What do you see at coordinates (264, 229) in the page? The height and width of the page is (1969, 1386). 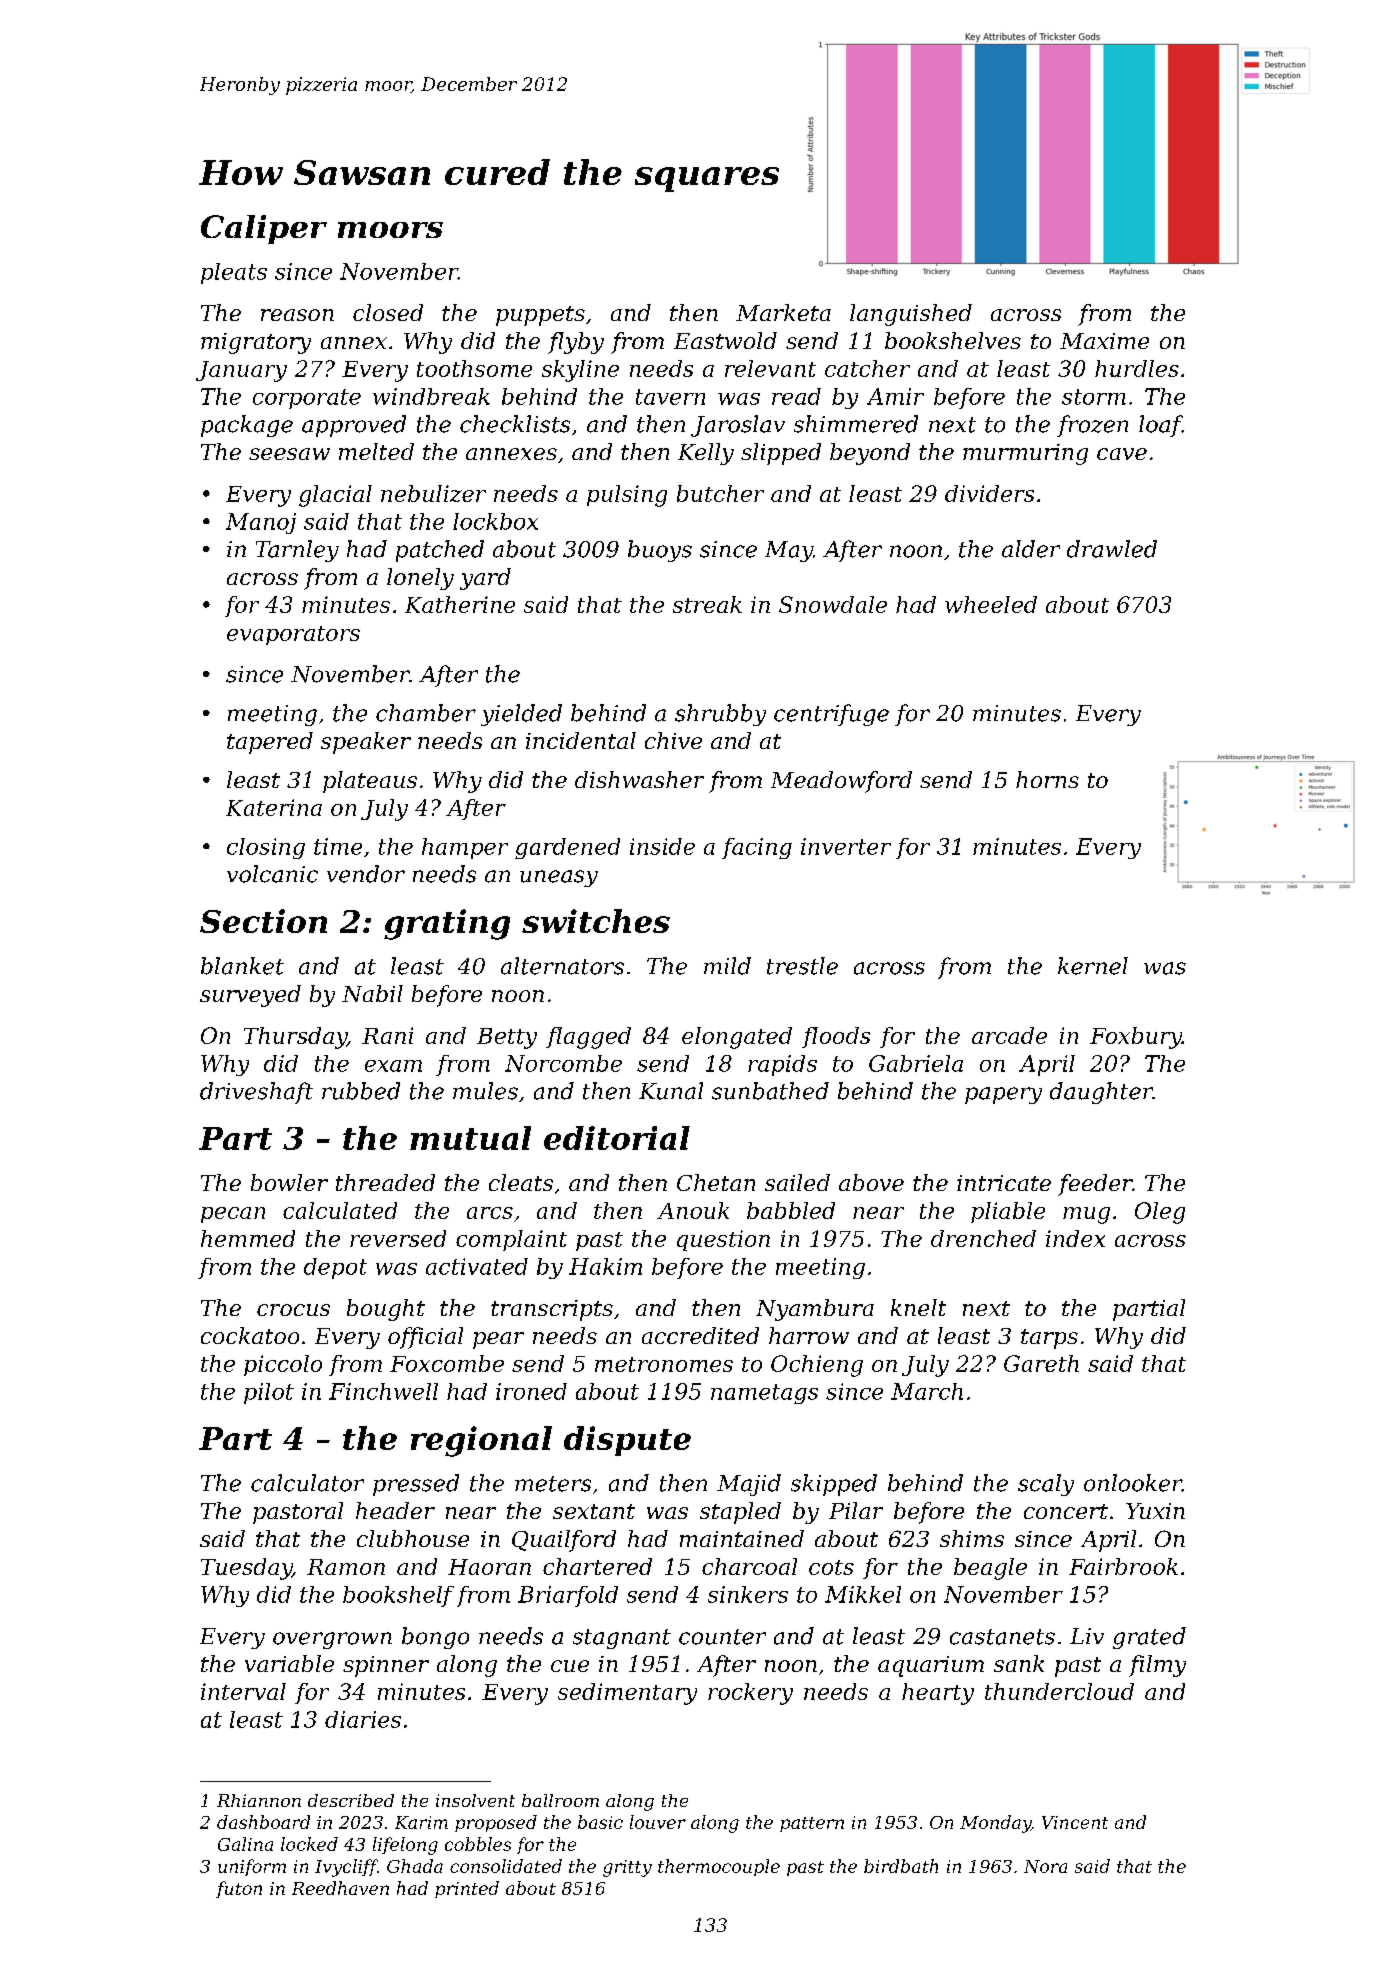 I see `Caliper` at bounding box center [264, 229].
